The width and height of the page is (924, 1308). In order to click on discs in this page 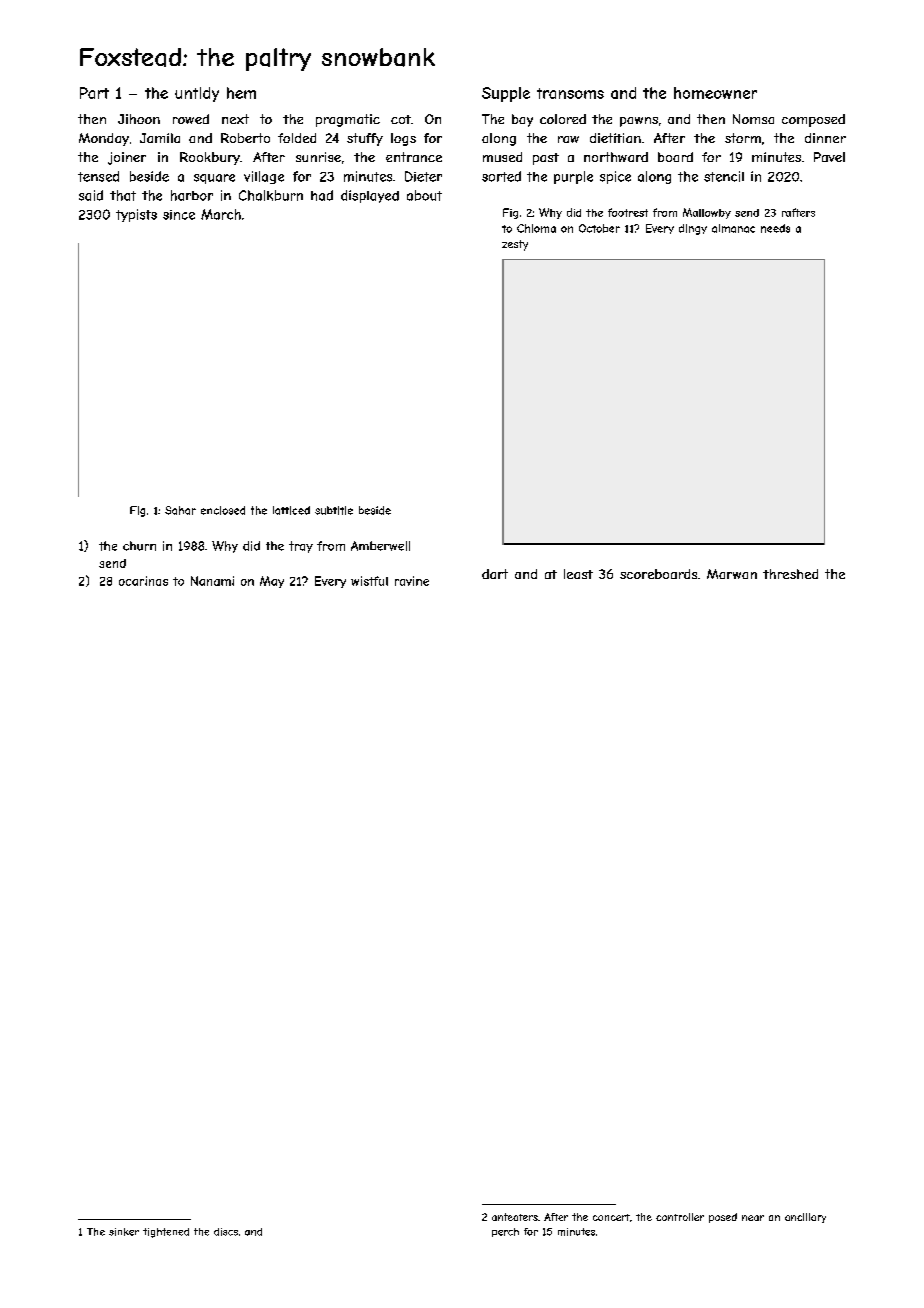, I will do `click(226, 1232)`.
